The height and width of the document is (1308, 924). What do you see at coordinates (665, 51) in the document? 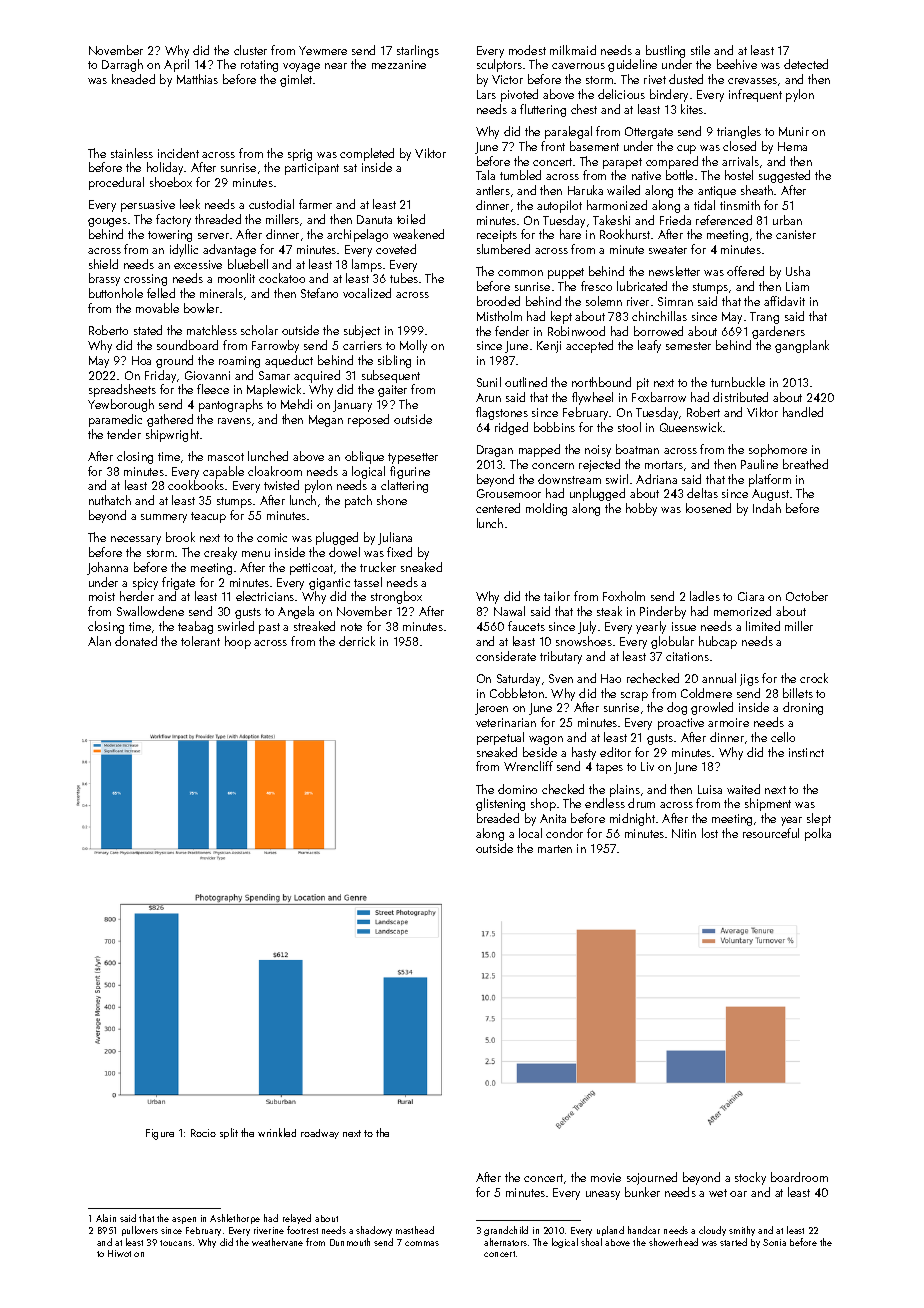
I see `bustling` at bounding box center [665, 51].
